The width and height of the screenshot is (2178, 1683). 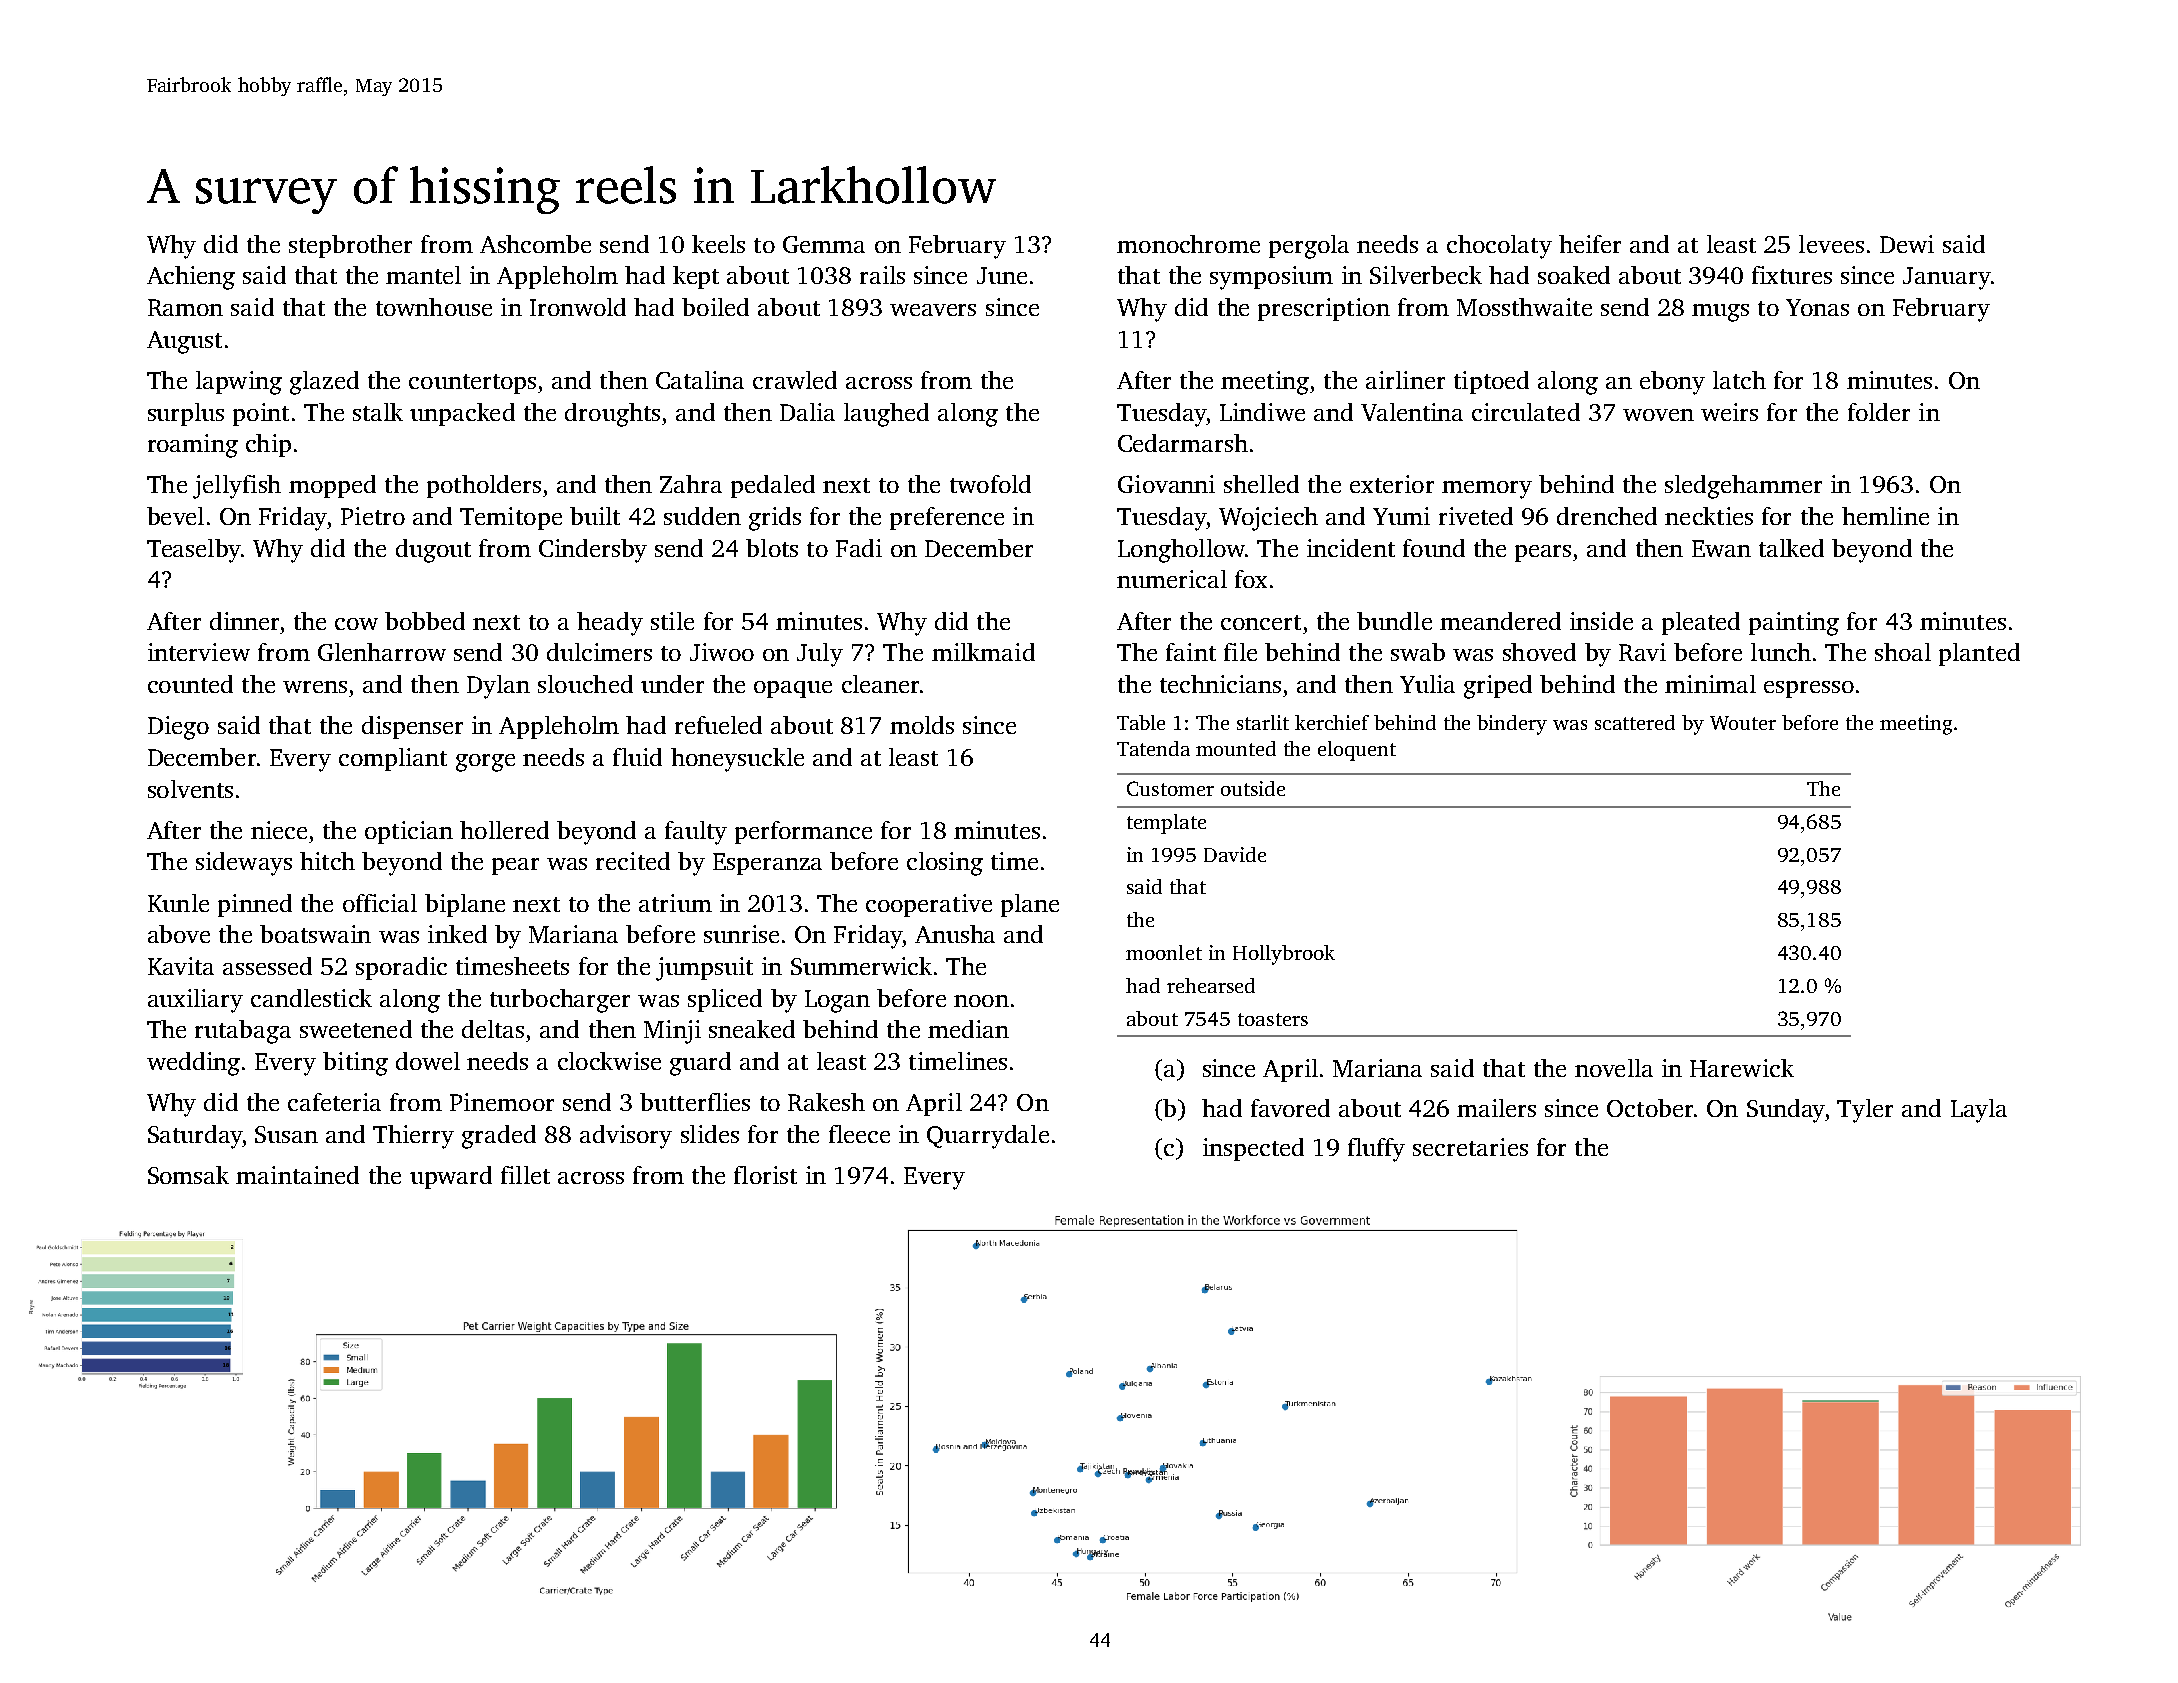 What do you see at coordinates (1590, 244) in the screenshot?
I see `heifer` at bounding box center [1590, 244].
